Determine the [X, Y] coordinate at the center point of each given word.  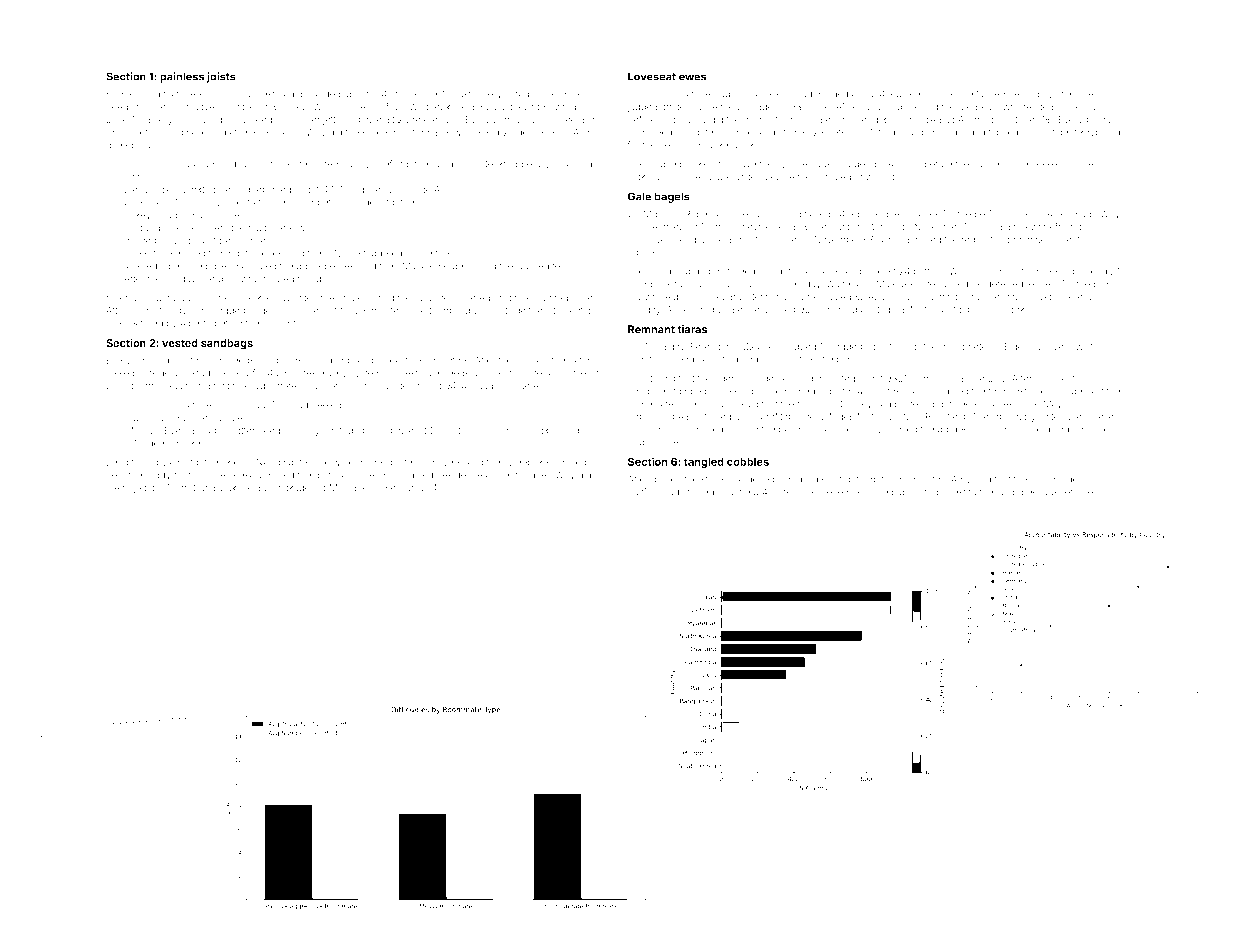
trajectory [143, 488]
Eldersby [1023, 347]
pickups [645, 177]
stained [698, 492]
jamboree [1017, 493]
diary [236, 120]
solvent [496, 373]
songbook [332, 361]
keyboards [1102, 133]
